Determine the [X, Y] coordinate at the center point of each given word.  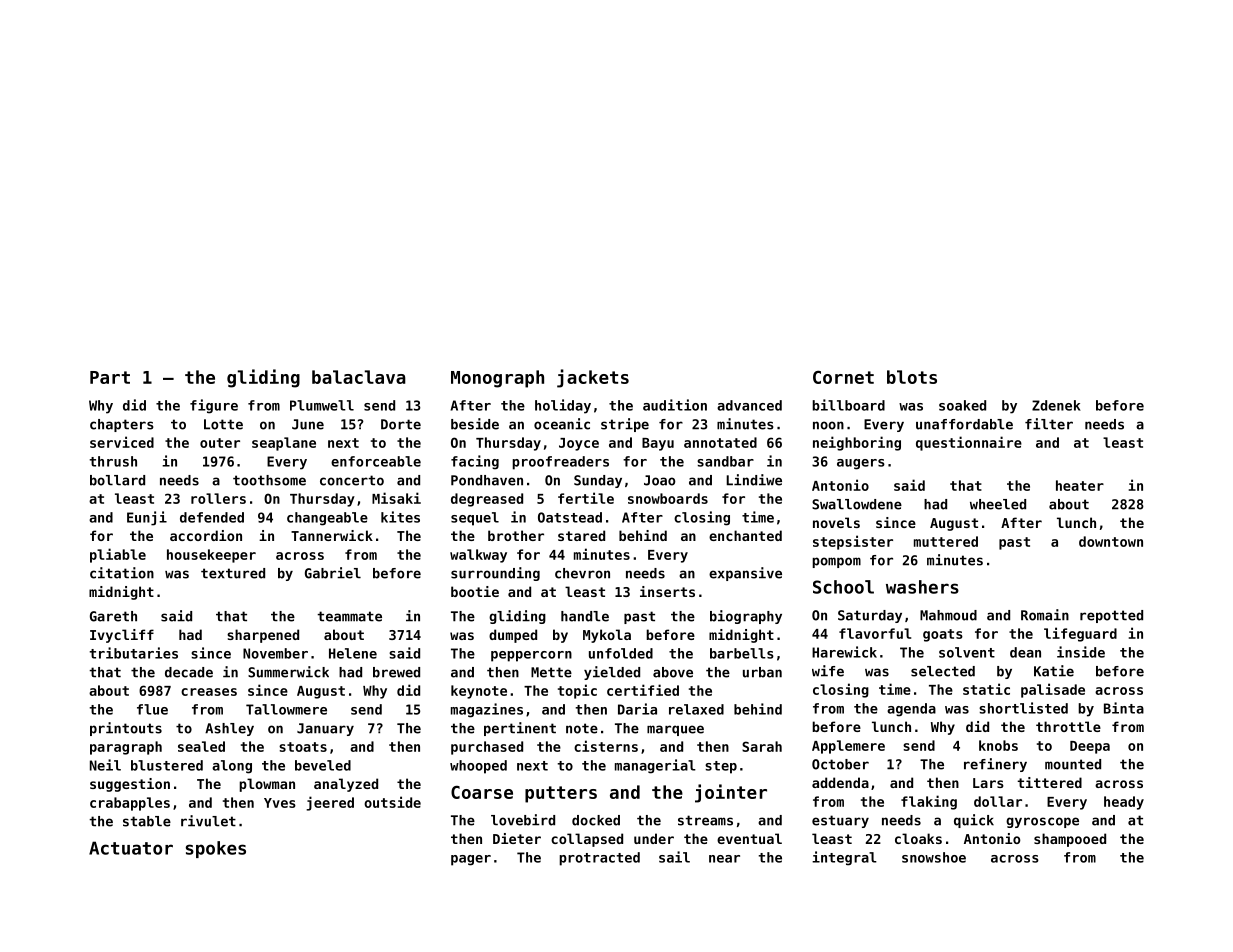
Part [110, 377]
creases [209, 692]
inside [1081, 652]
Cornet [843, 377]
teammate [349, 616]
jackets [593, 378]
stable [147, 821]
